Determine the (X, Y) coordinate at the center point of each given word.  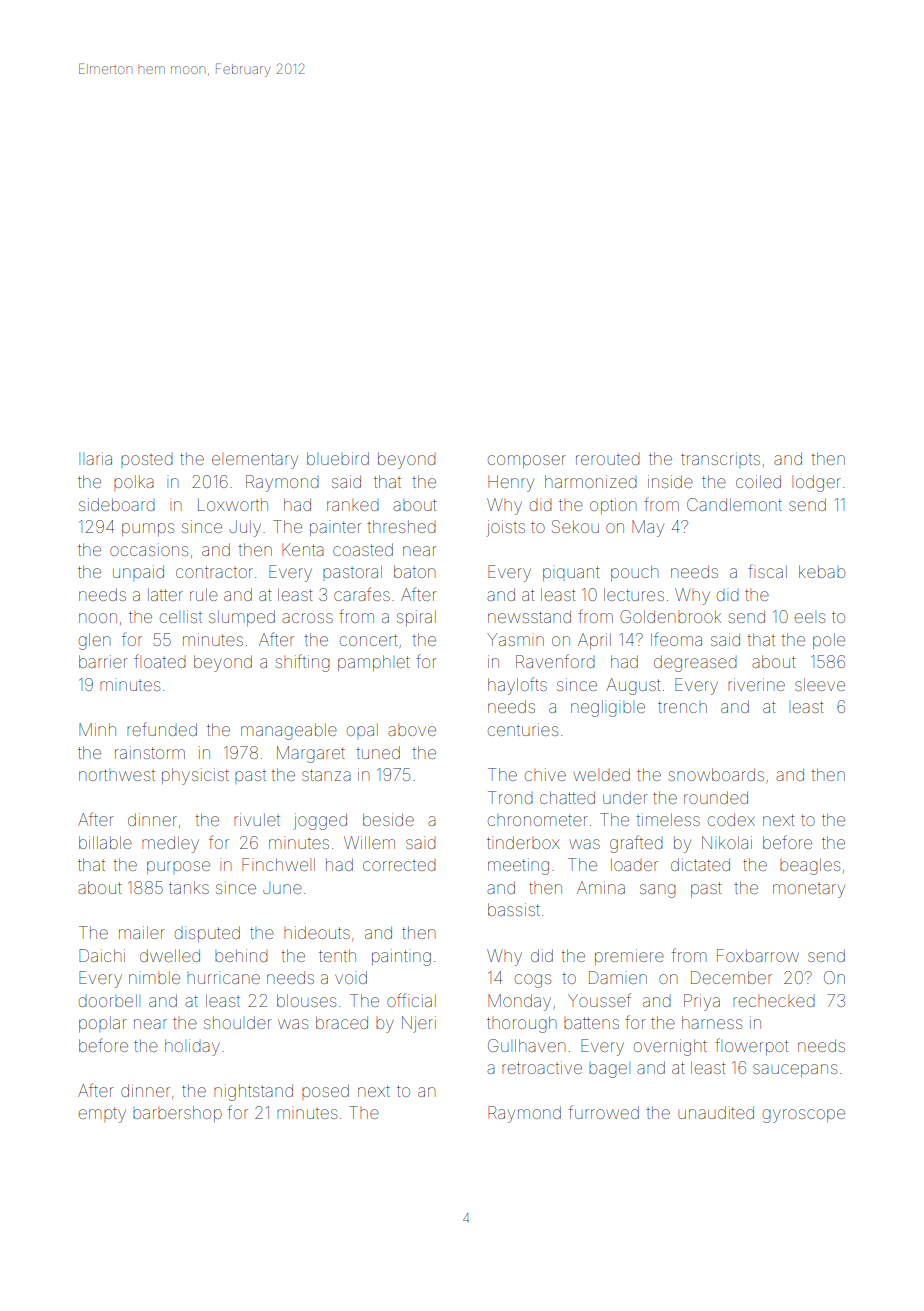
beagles (810, 866)
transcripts (720, 460)
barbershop (177, 1114)
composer (527, 461)
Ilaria (95, 458)
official (411, 1000)
